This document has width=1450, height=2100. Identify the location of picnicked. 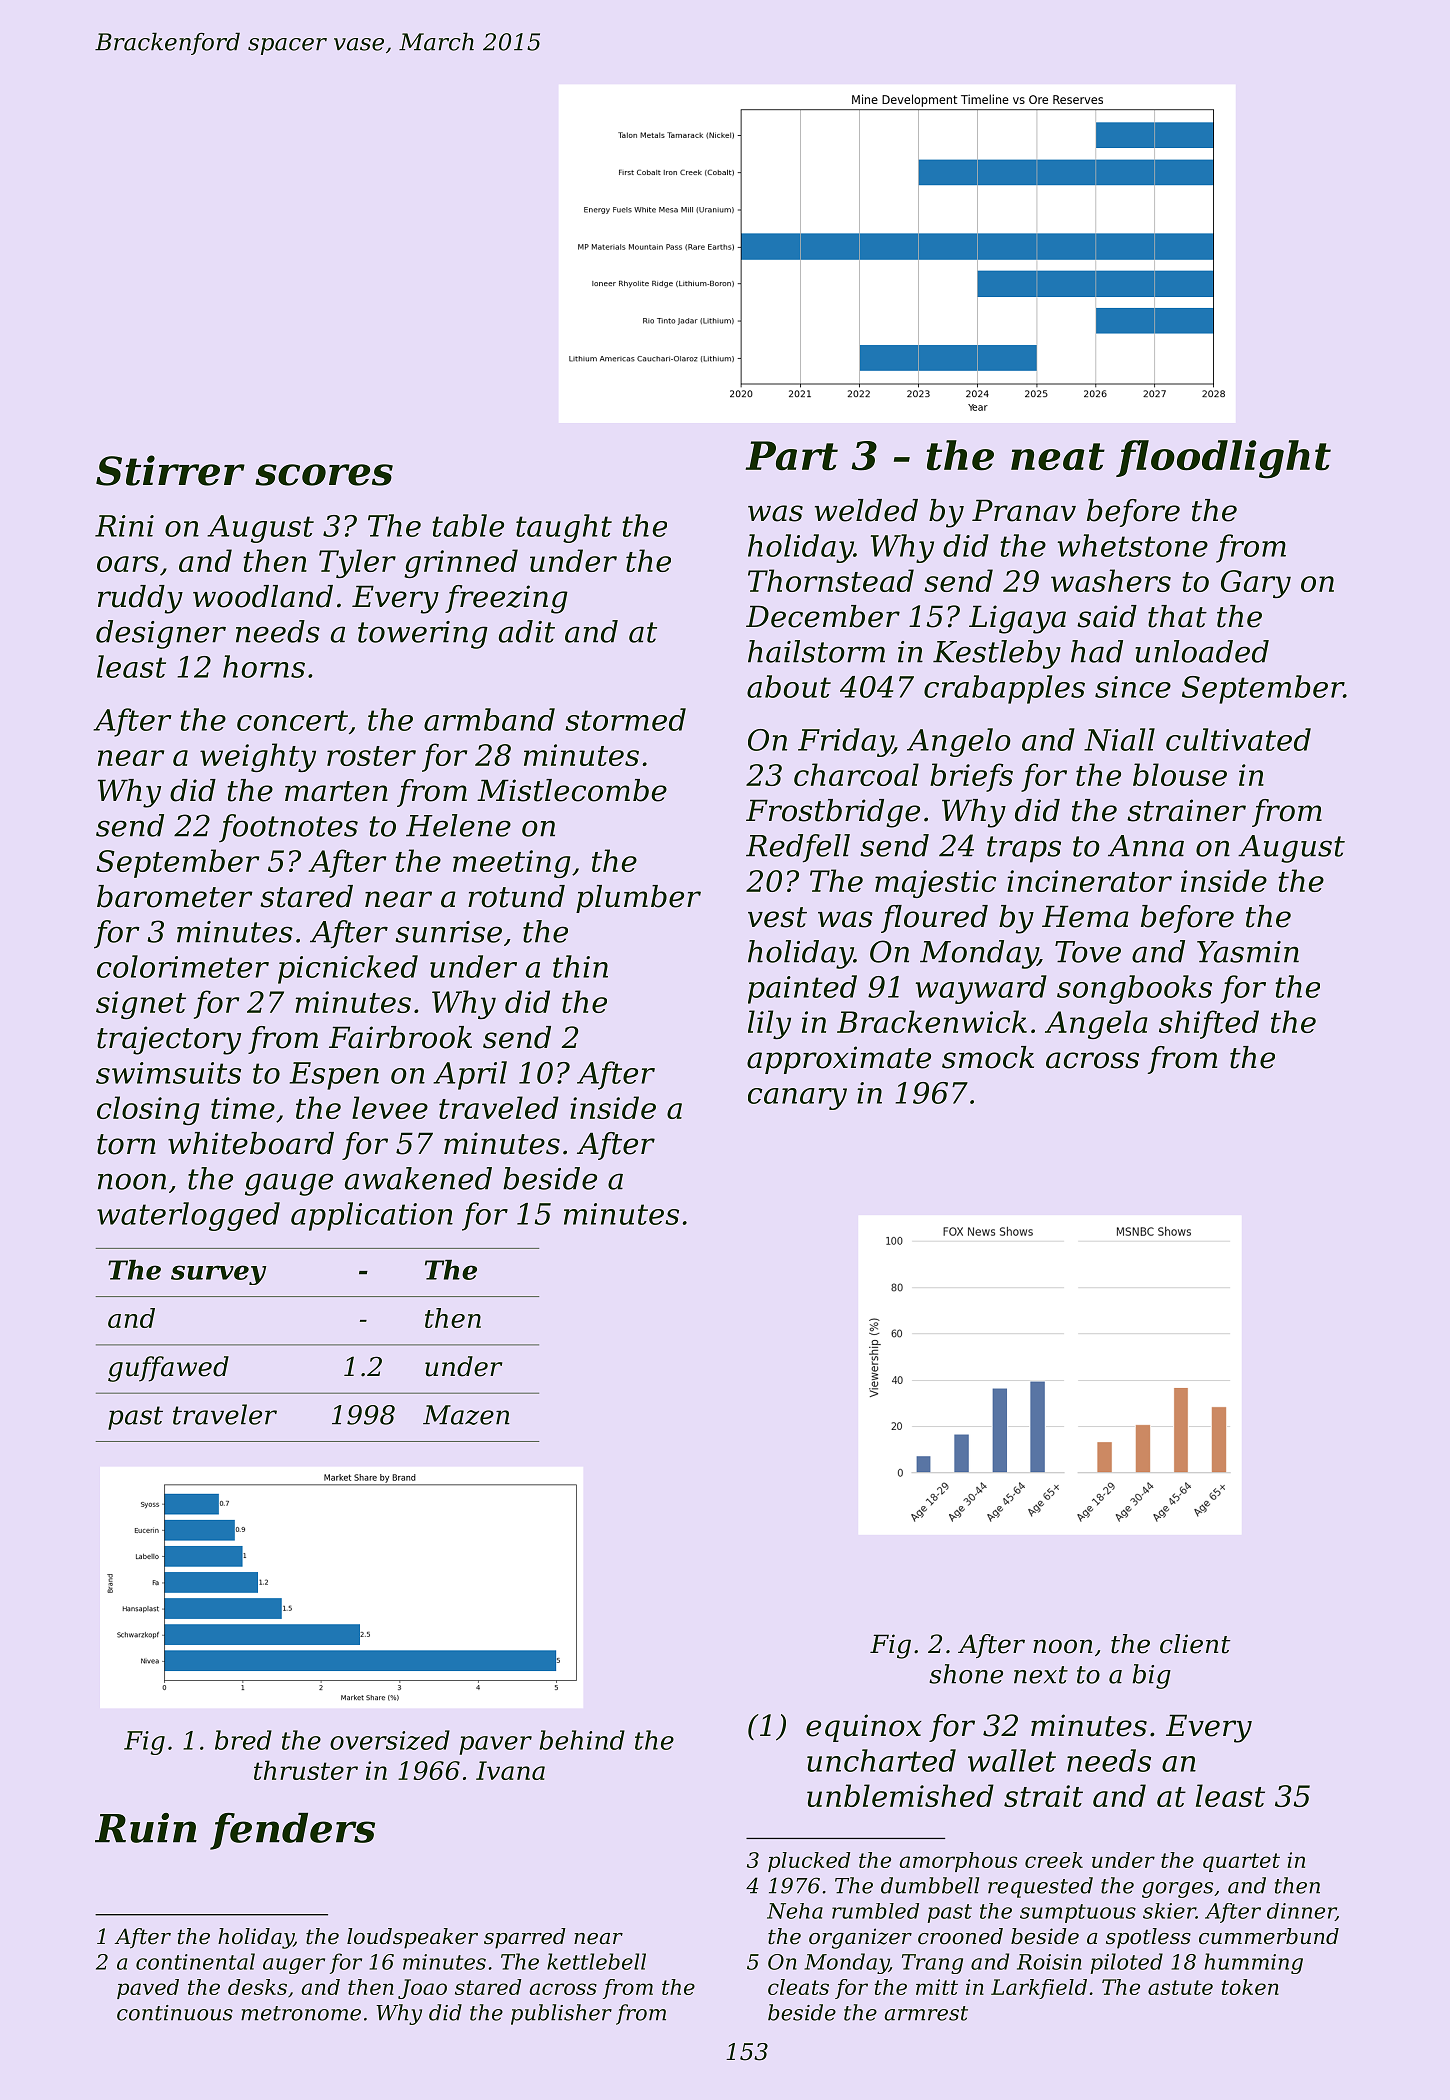
(348, 969).
